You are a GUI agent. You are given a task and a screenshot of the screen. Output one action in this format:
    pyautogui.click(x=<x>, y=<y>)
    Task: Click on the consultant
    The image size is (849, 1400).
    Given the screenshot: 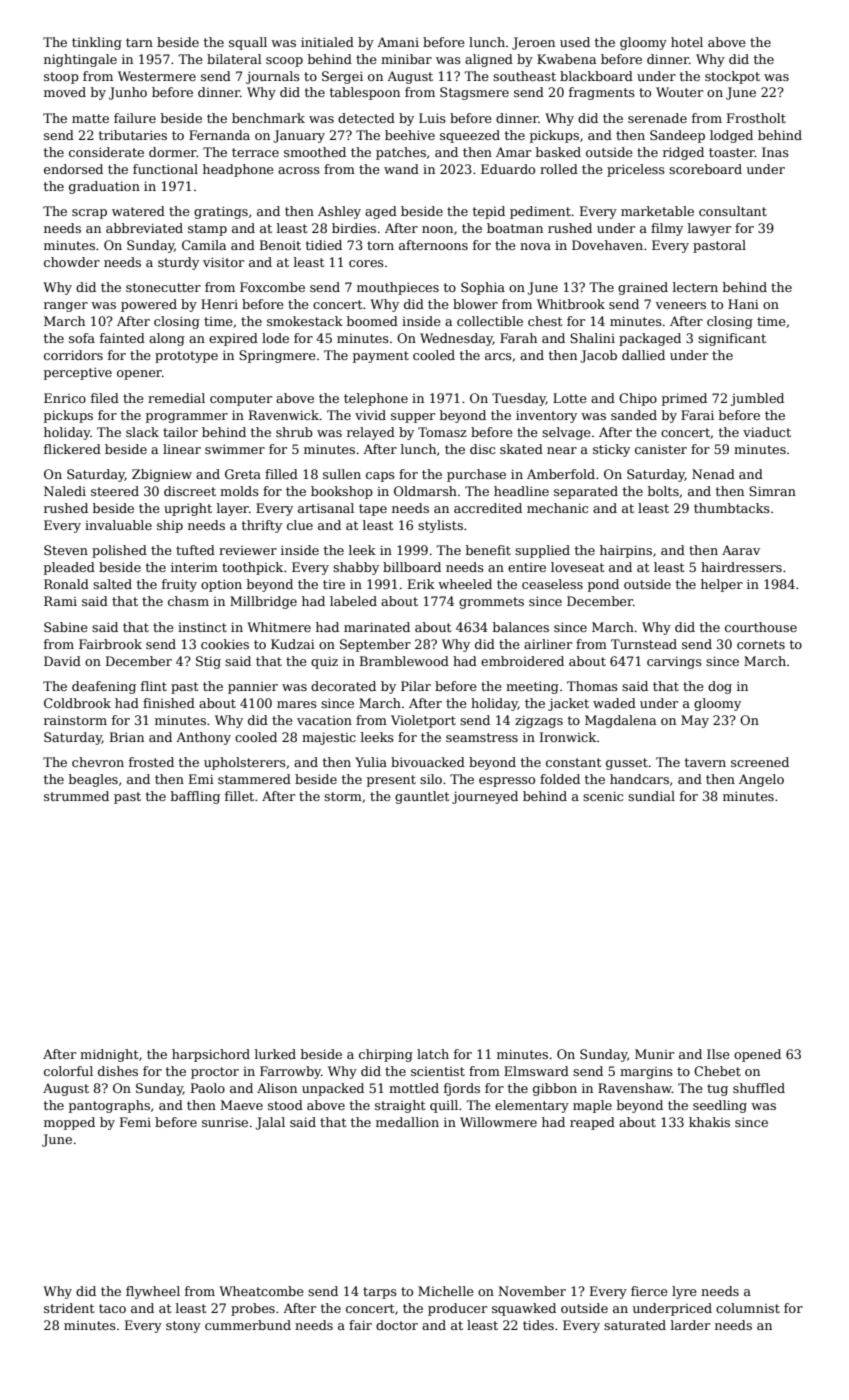 What is the action you would take?
    pyautogui.click(x=733, y=211)
